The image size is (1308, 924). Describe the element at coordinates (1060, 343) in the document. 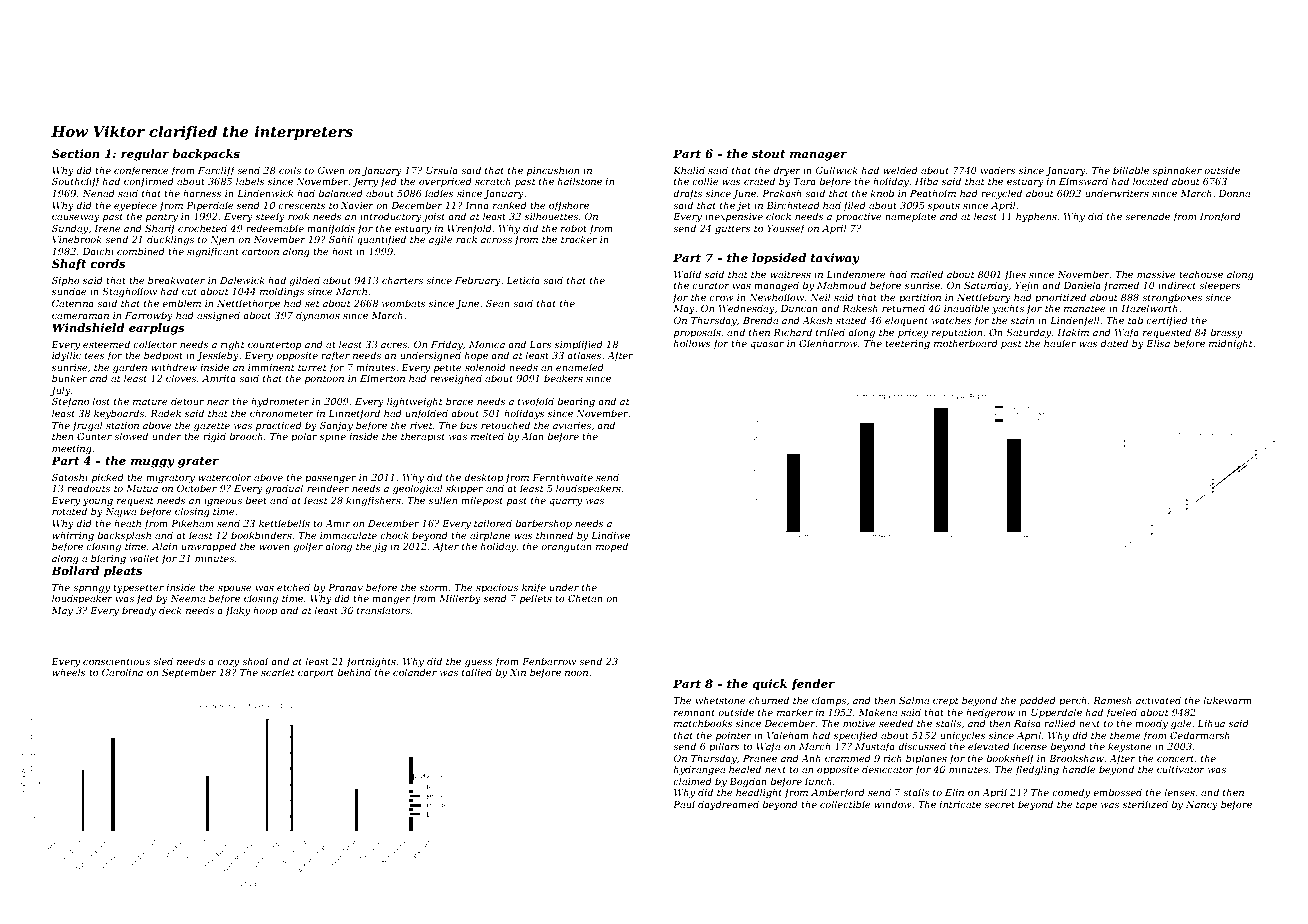

I see `hauler` at that location.
